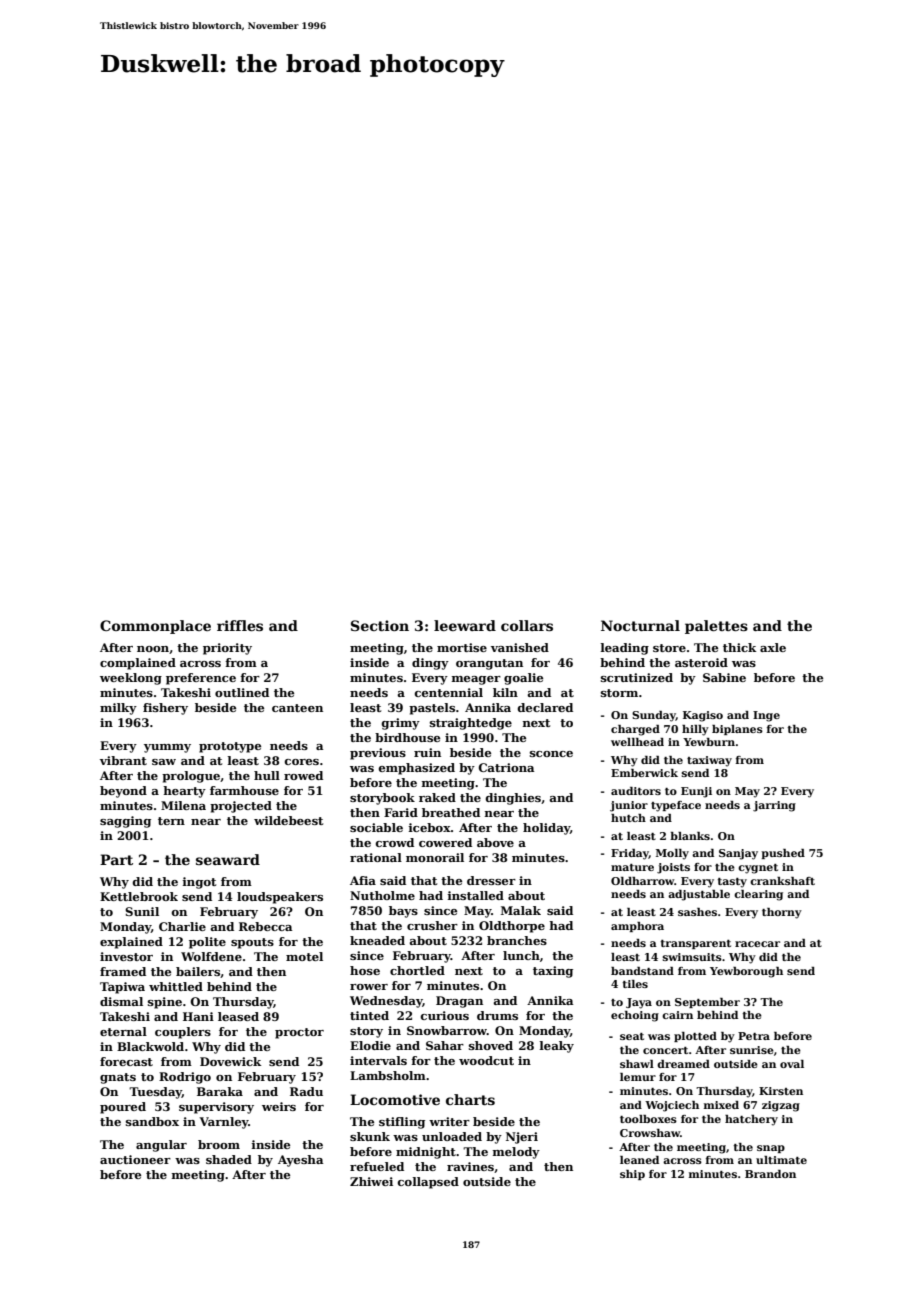 The height and width of the screenshot is (1308, 924). What do you see at coordinates (301, 1161) in the screenshot?
I see `Ayesha` at bounding box center [301, 1161].
